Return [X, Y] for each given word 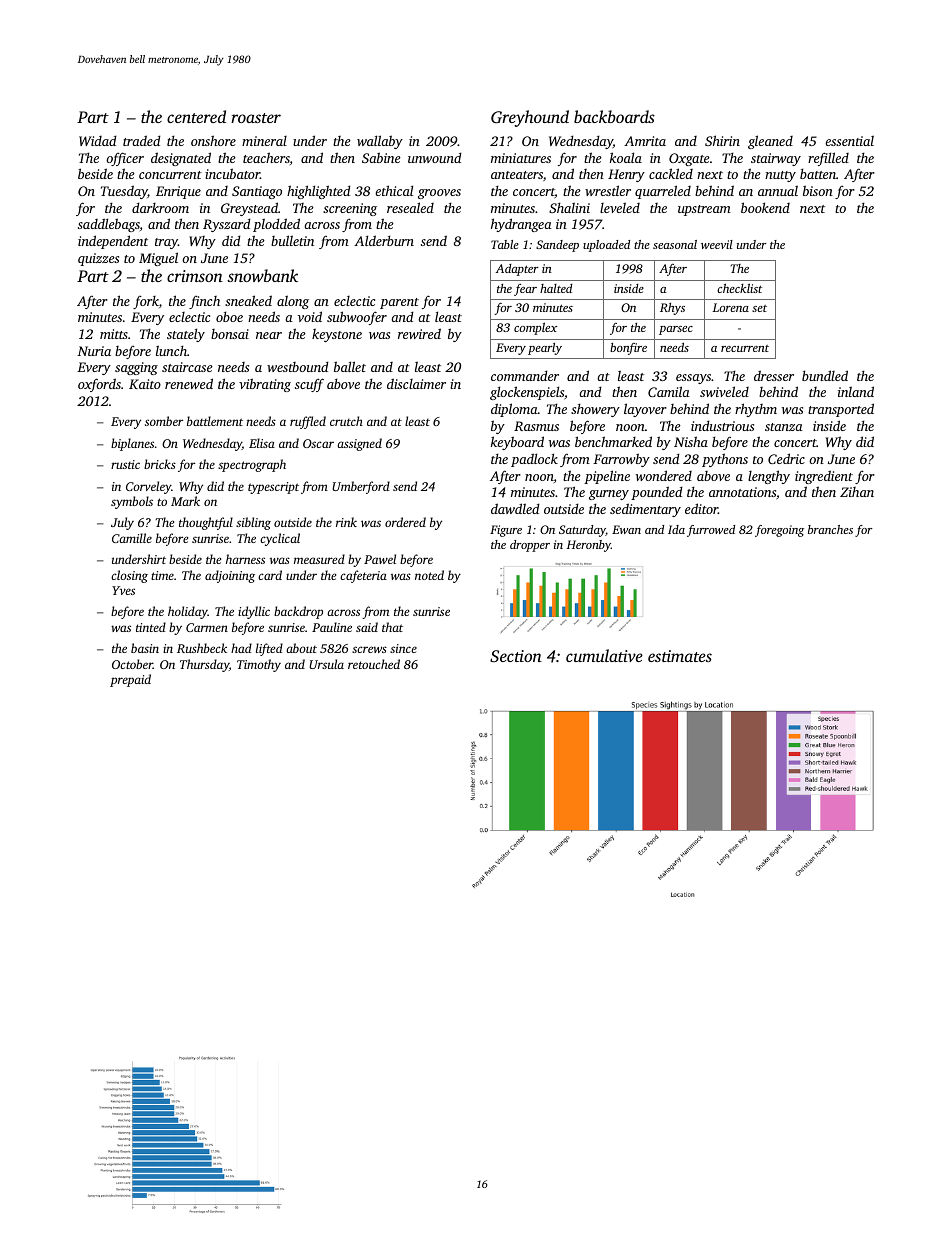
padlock [534, 460]
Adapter [517, 270]
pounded [657, 493]
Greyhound [530, 118]
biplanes [132, 444]
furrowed [711, 531]
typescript [273, 488]
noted [429, 575]
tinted [151, 627]
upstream [704, 210]
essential [849, 140]
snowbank [262, 275]
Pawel [380, 559]
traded [142, 140]
